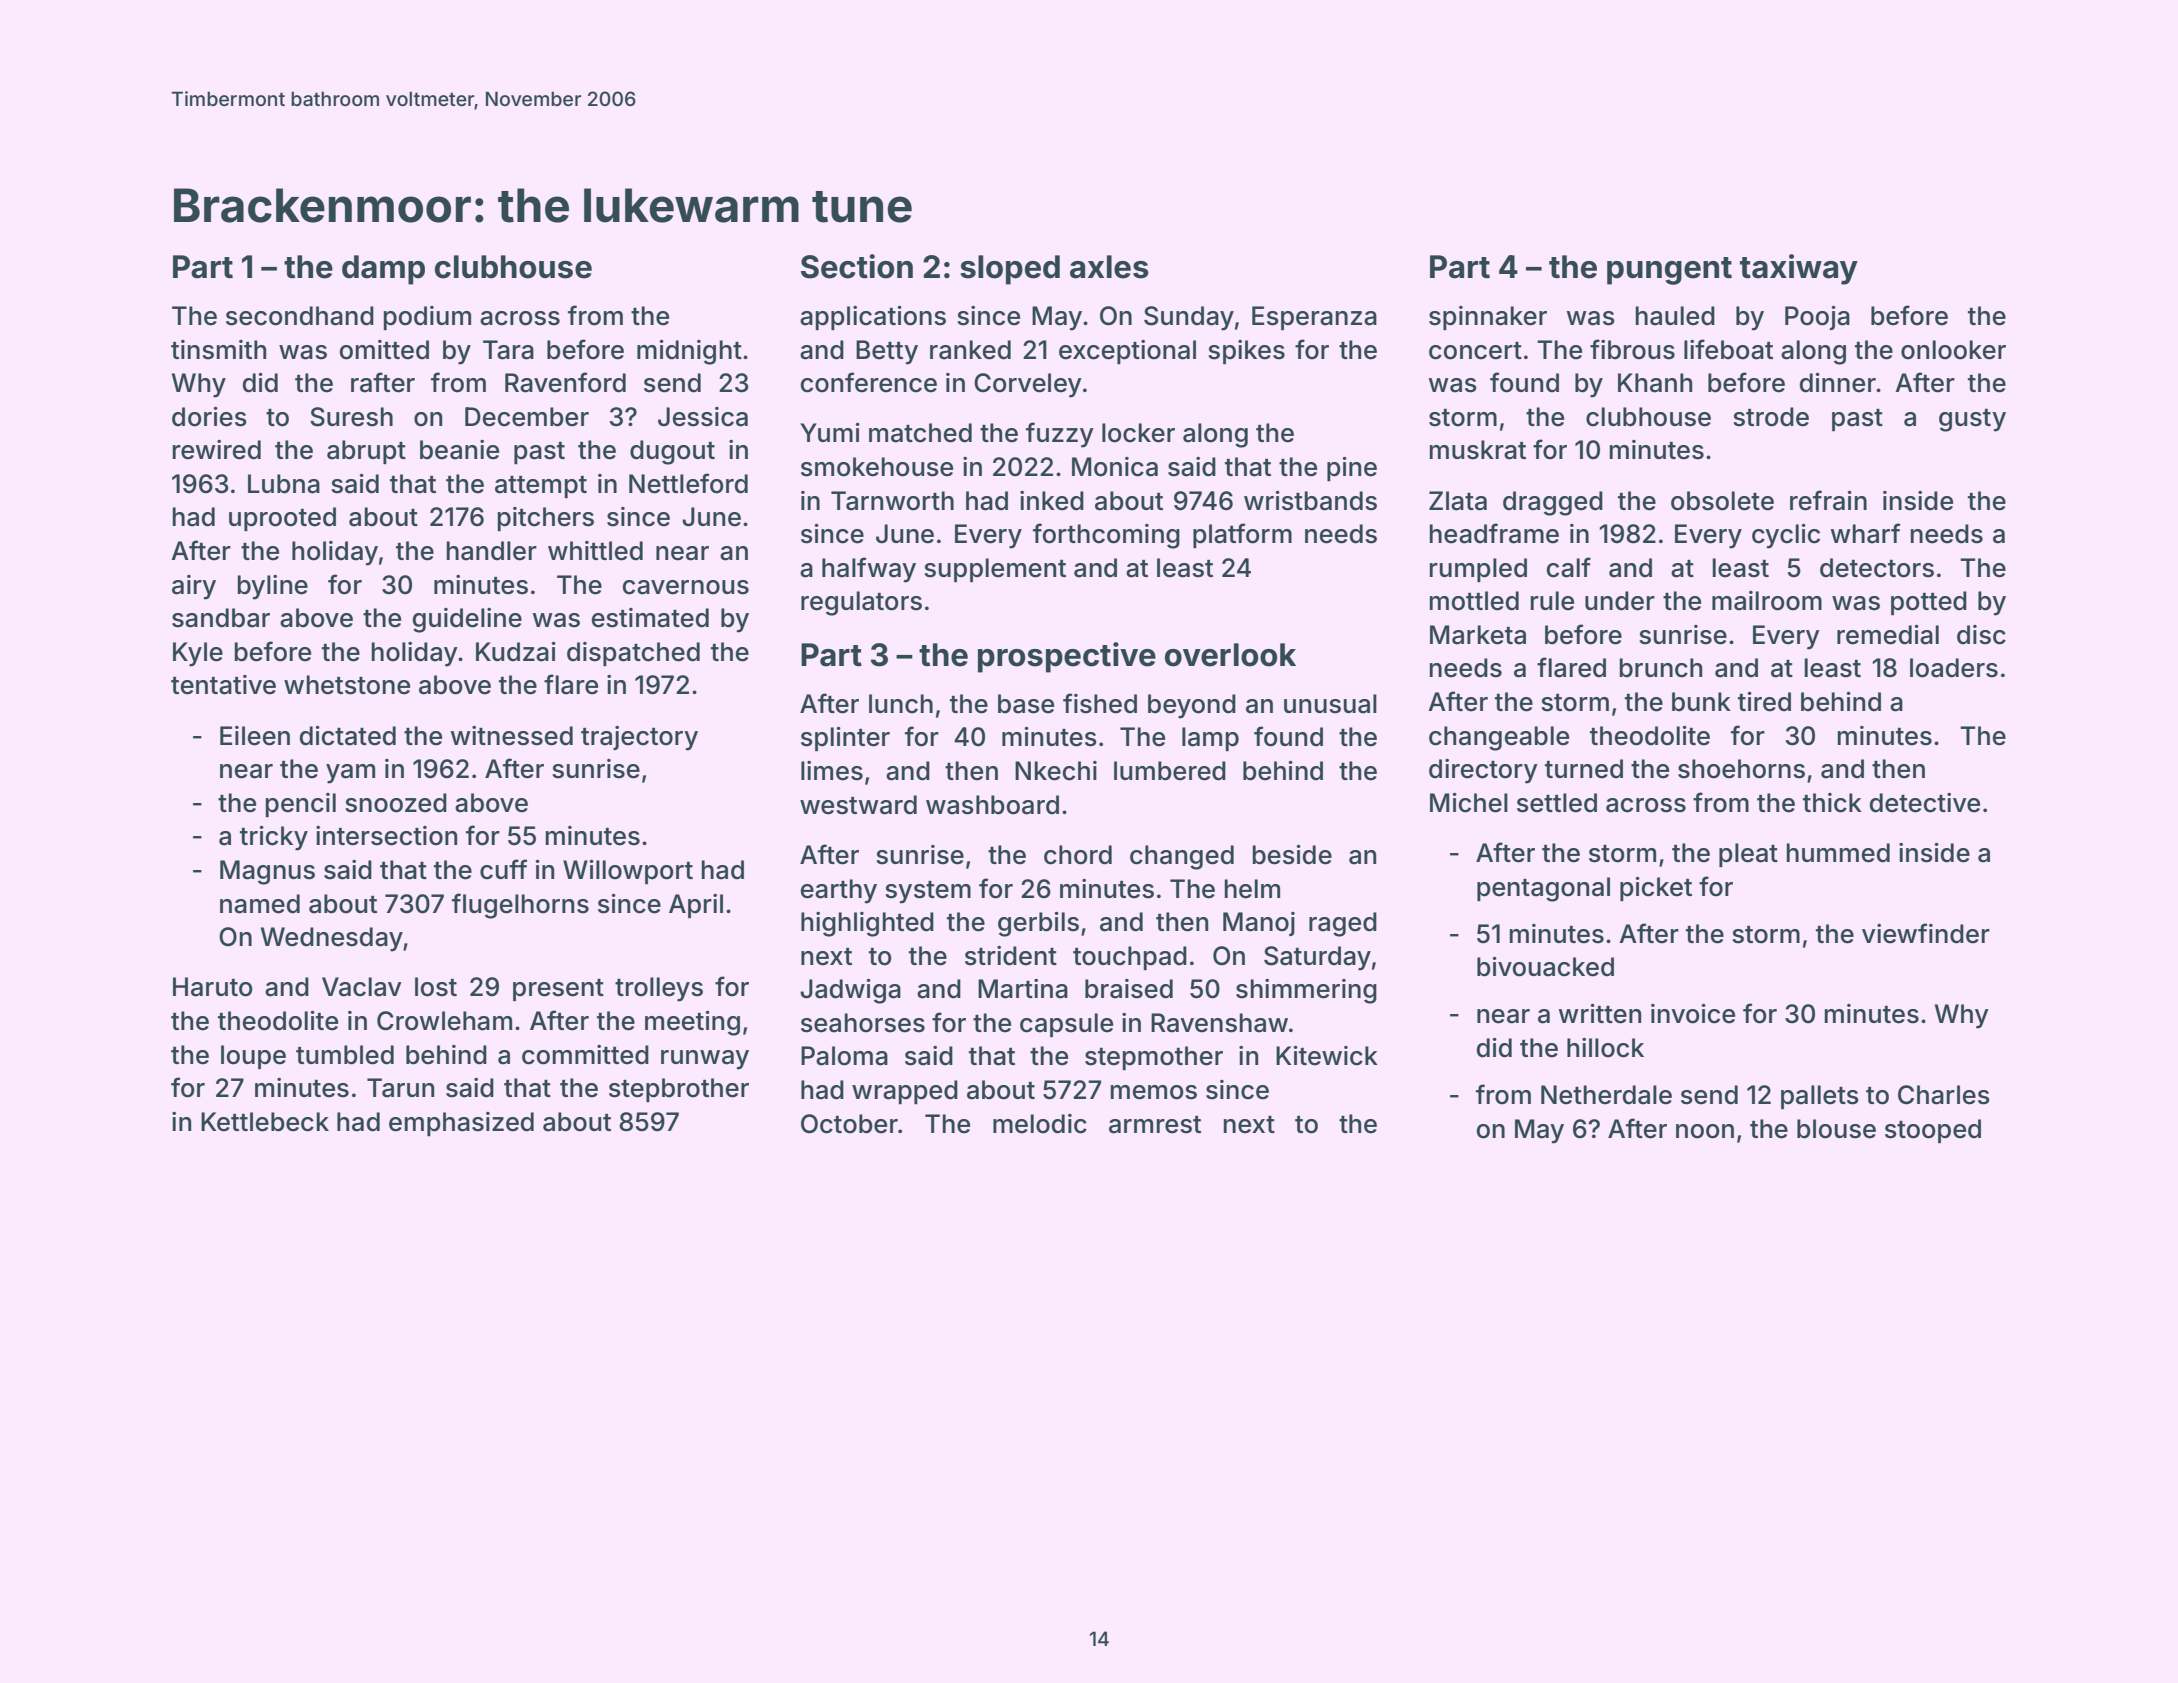 The height and width of the screenshot is (1683, 2178). I want to click on Suresh, so click(351, 417).
